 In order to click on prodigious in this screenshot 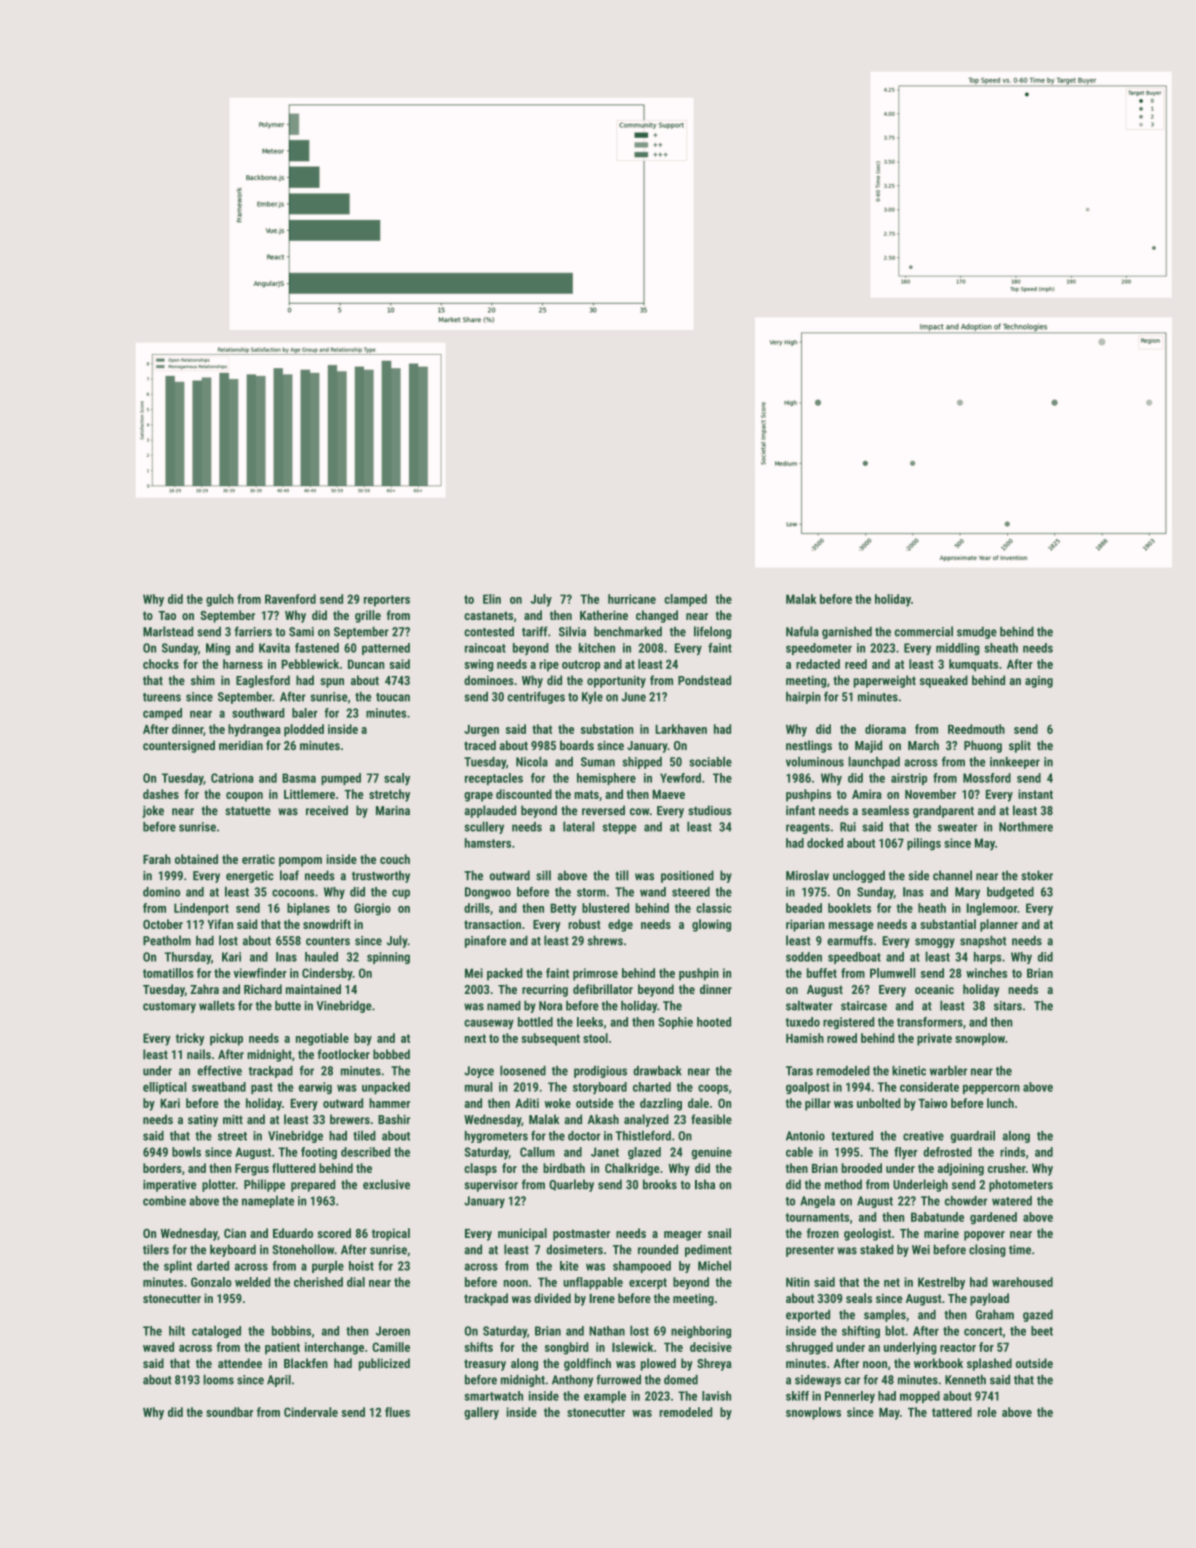, I will do `click(600, 1072)`.
